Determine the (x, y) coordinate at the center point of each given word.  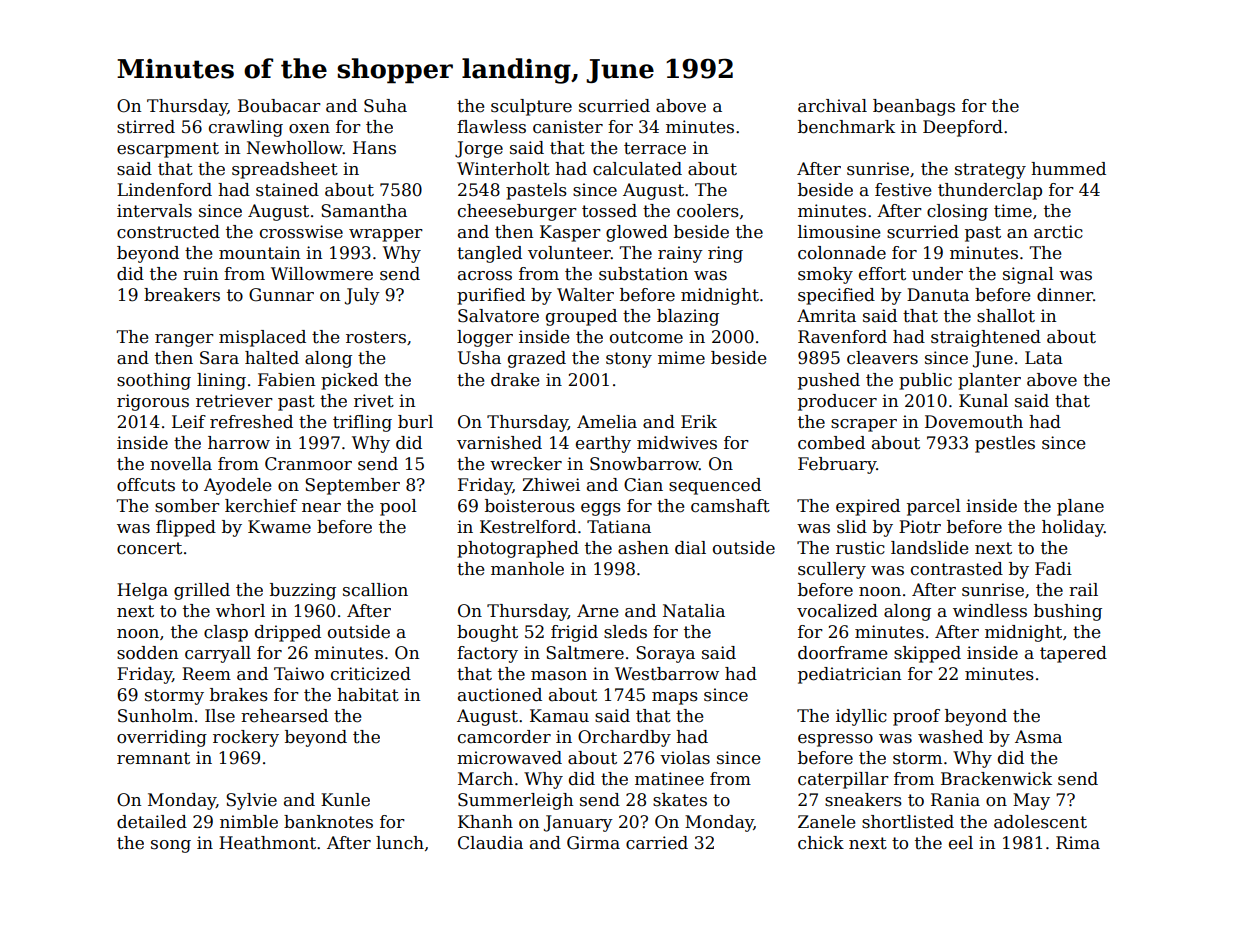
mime (681, 358)
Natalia (694, 611)
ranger (184, 340)
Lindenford (164, 190)
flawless (491, 127)
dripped (288, 633)
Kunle (345, 800)
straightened (986, 338)
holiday (1073, 528)
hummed (1068, 169)
